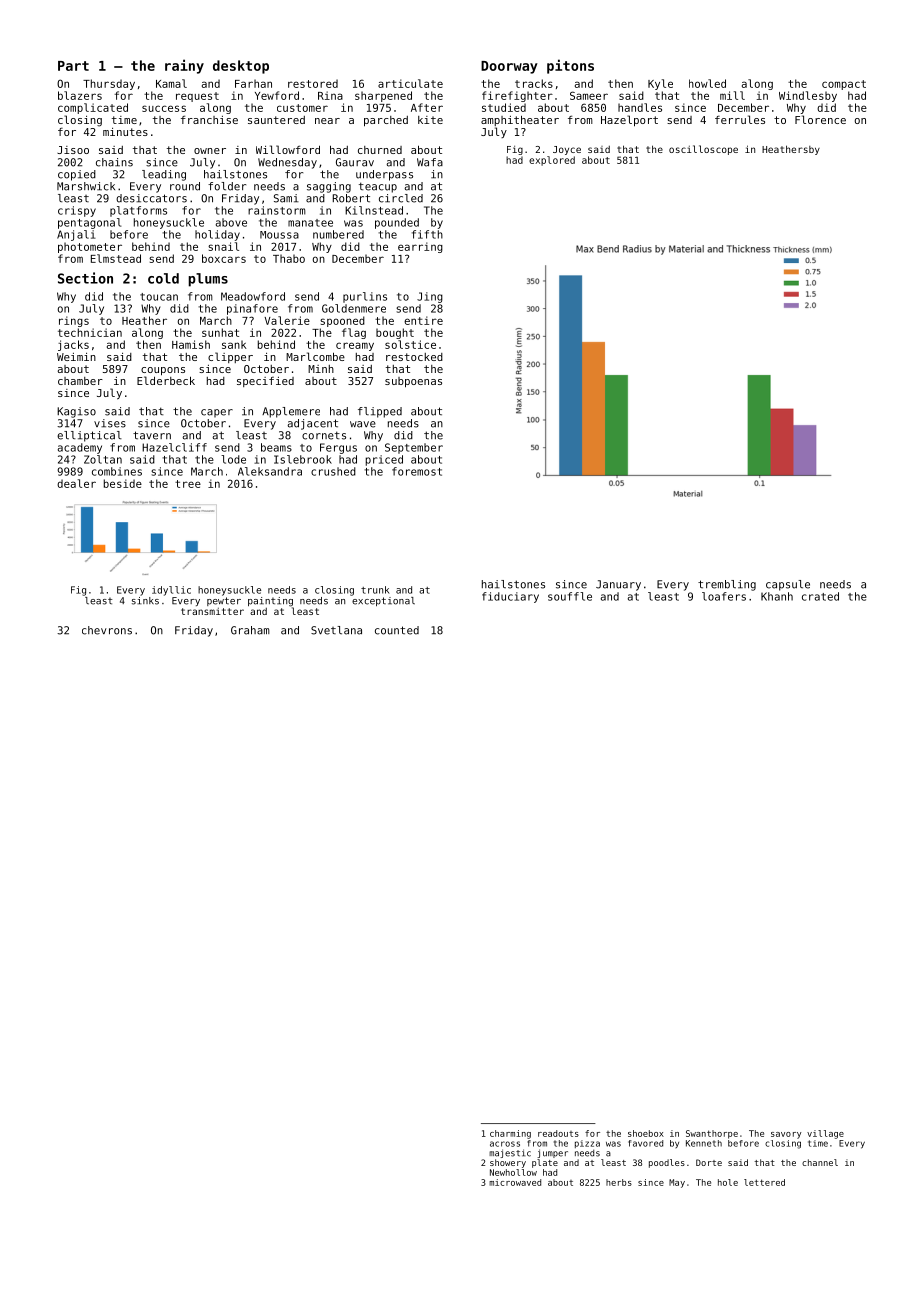 Image resolution: width=924 pixels, height=1308 pixels. Describe the element at coordinates (184, 66) in the screenshot. I see `rainy` at that location.
